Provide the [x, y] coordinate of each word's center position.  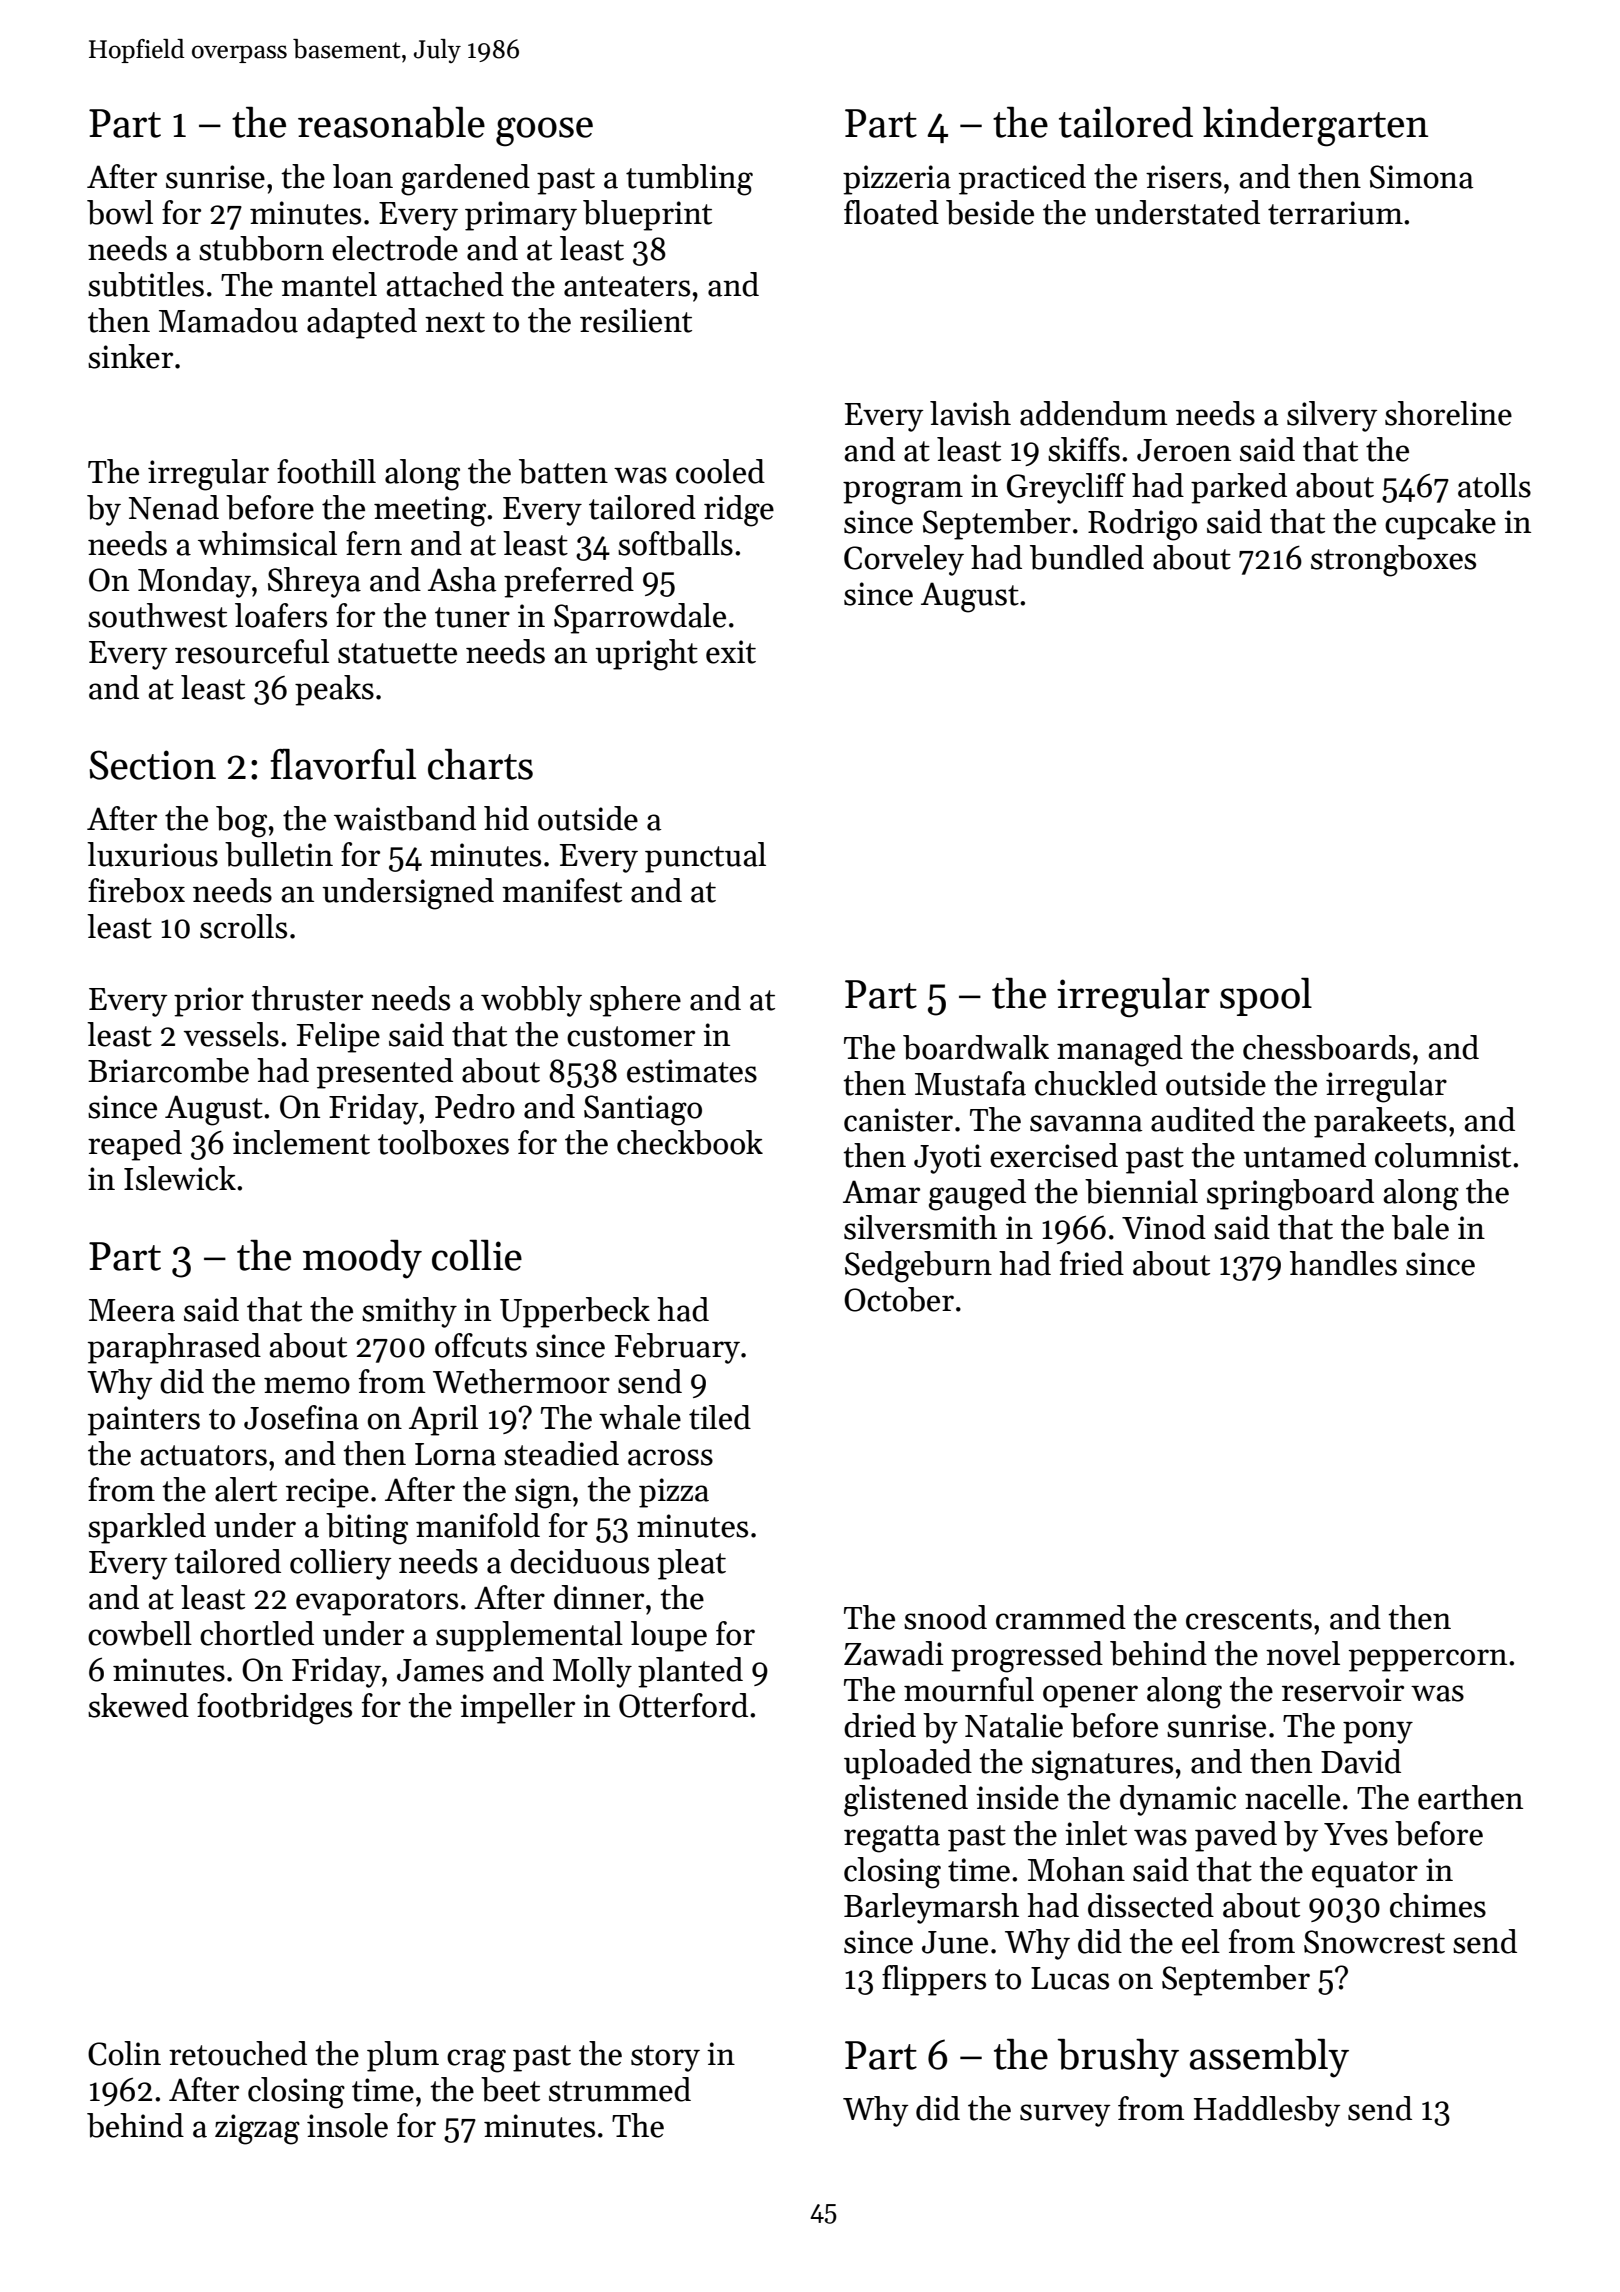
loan [363, 176]
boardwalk [976, 1047]
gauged [977, 1195]
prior [209, 1002]
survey [1065, 2115]
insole [347, 2125]
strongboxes [1393, 561]
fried [1092, 1263]
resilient [636, 320]
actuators [203, 1455]
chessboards [1326, 1047]
